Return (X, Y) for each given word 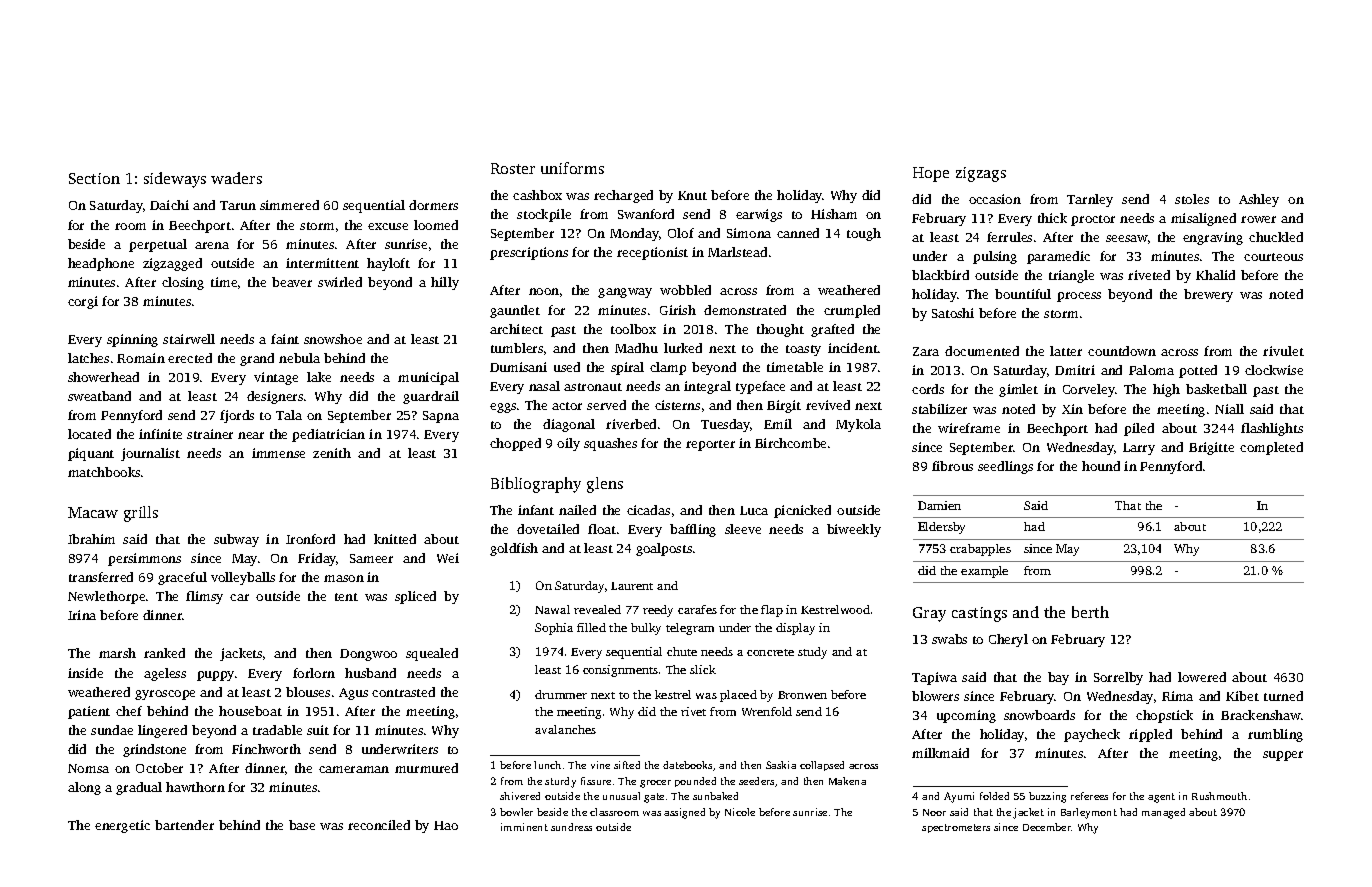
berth (1090, 612)
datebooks (687, 765)
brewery (1208, 295)
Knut (692, 195)
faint (285, 339)
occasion (995, 199)
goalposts (664, 549)
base (302, 825)
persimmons (144, 559)
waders (236, 178)
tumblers (517, 348)
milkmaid (940, 753)
